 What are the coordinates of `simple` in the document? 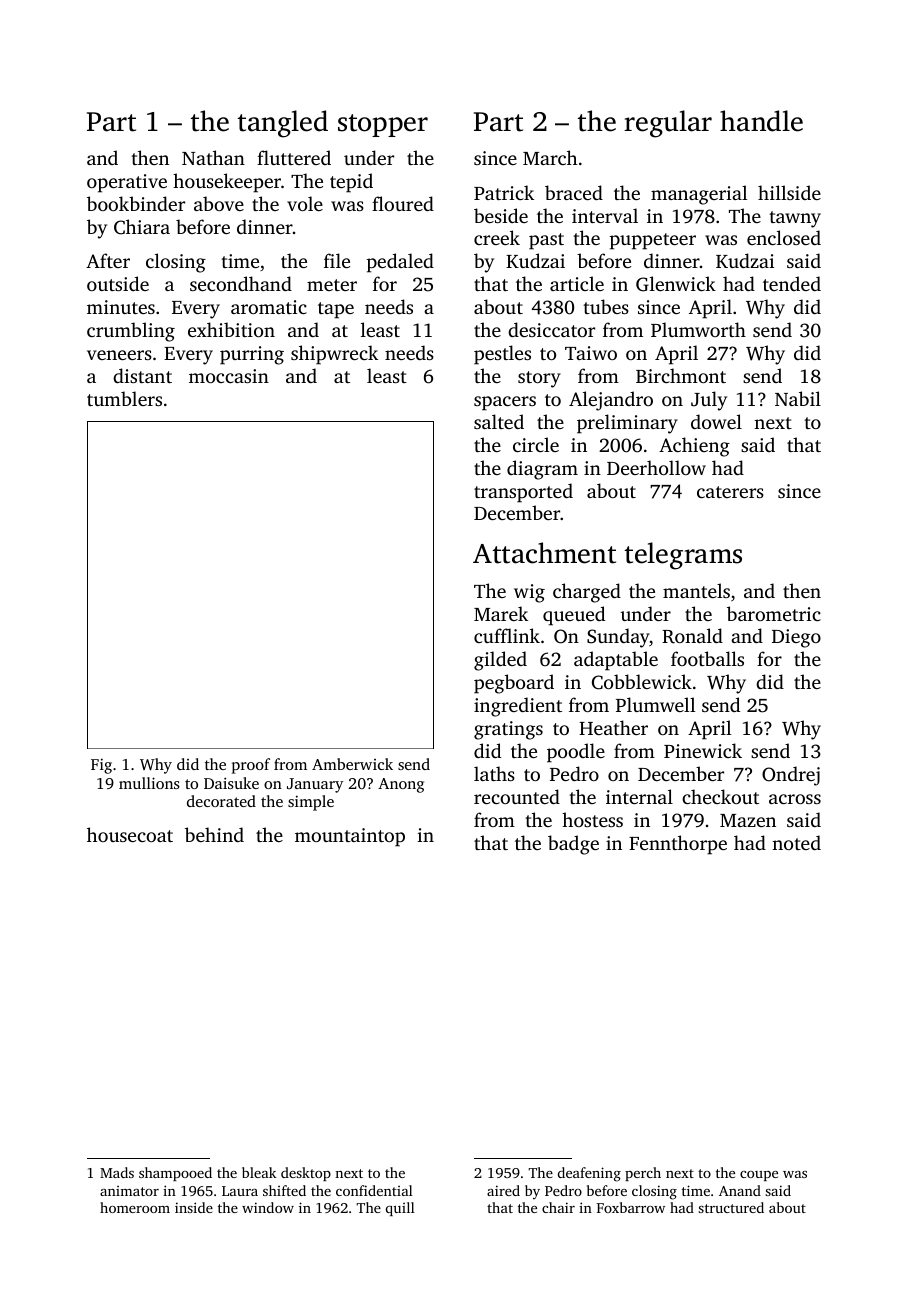 It's located at (311, 803).
